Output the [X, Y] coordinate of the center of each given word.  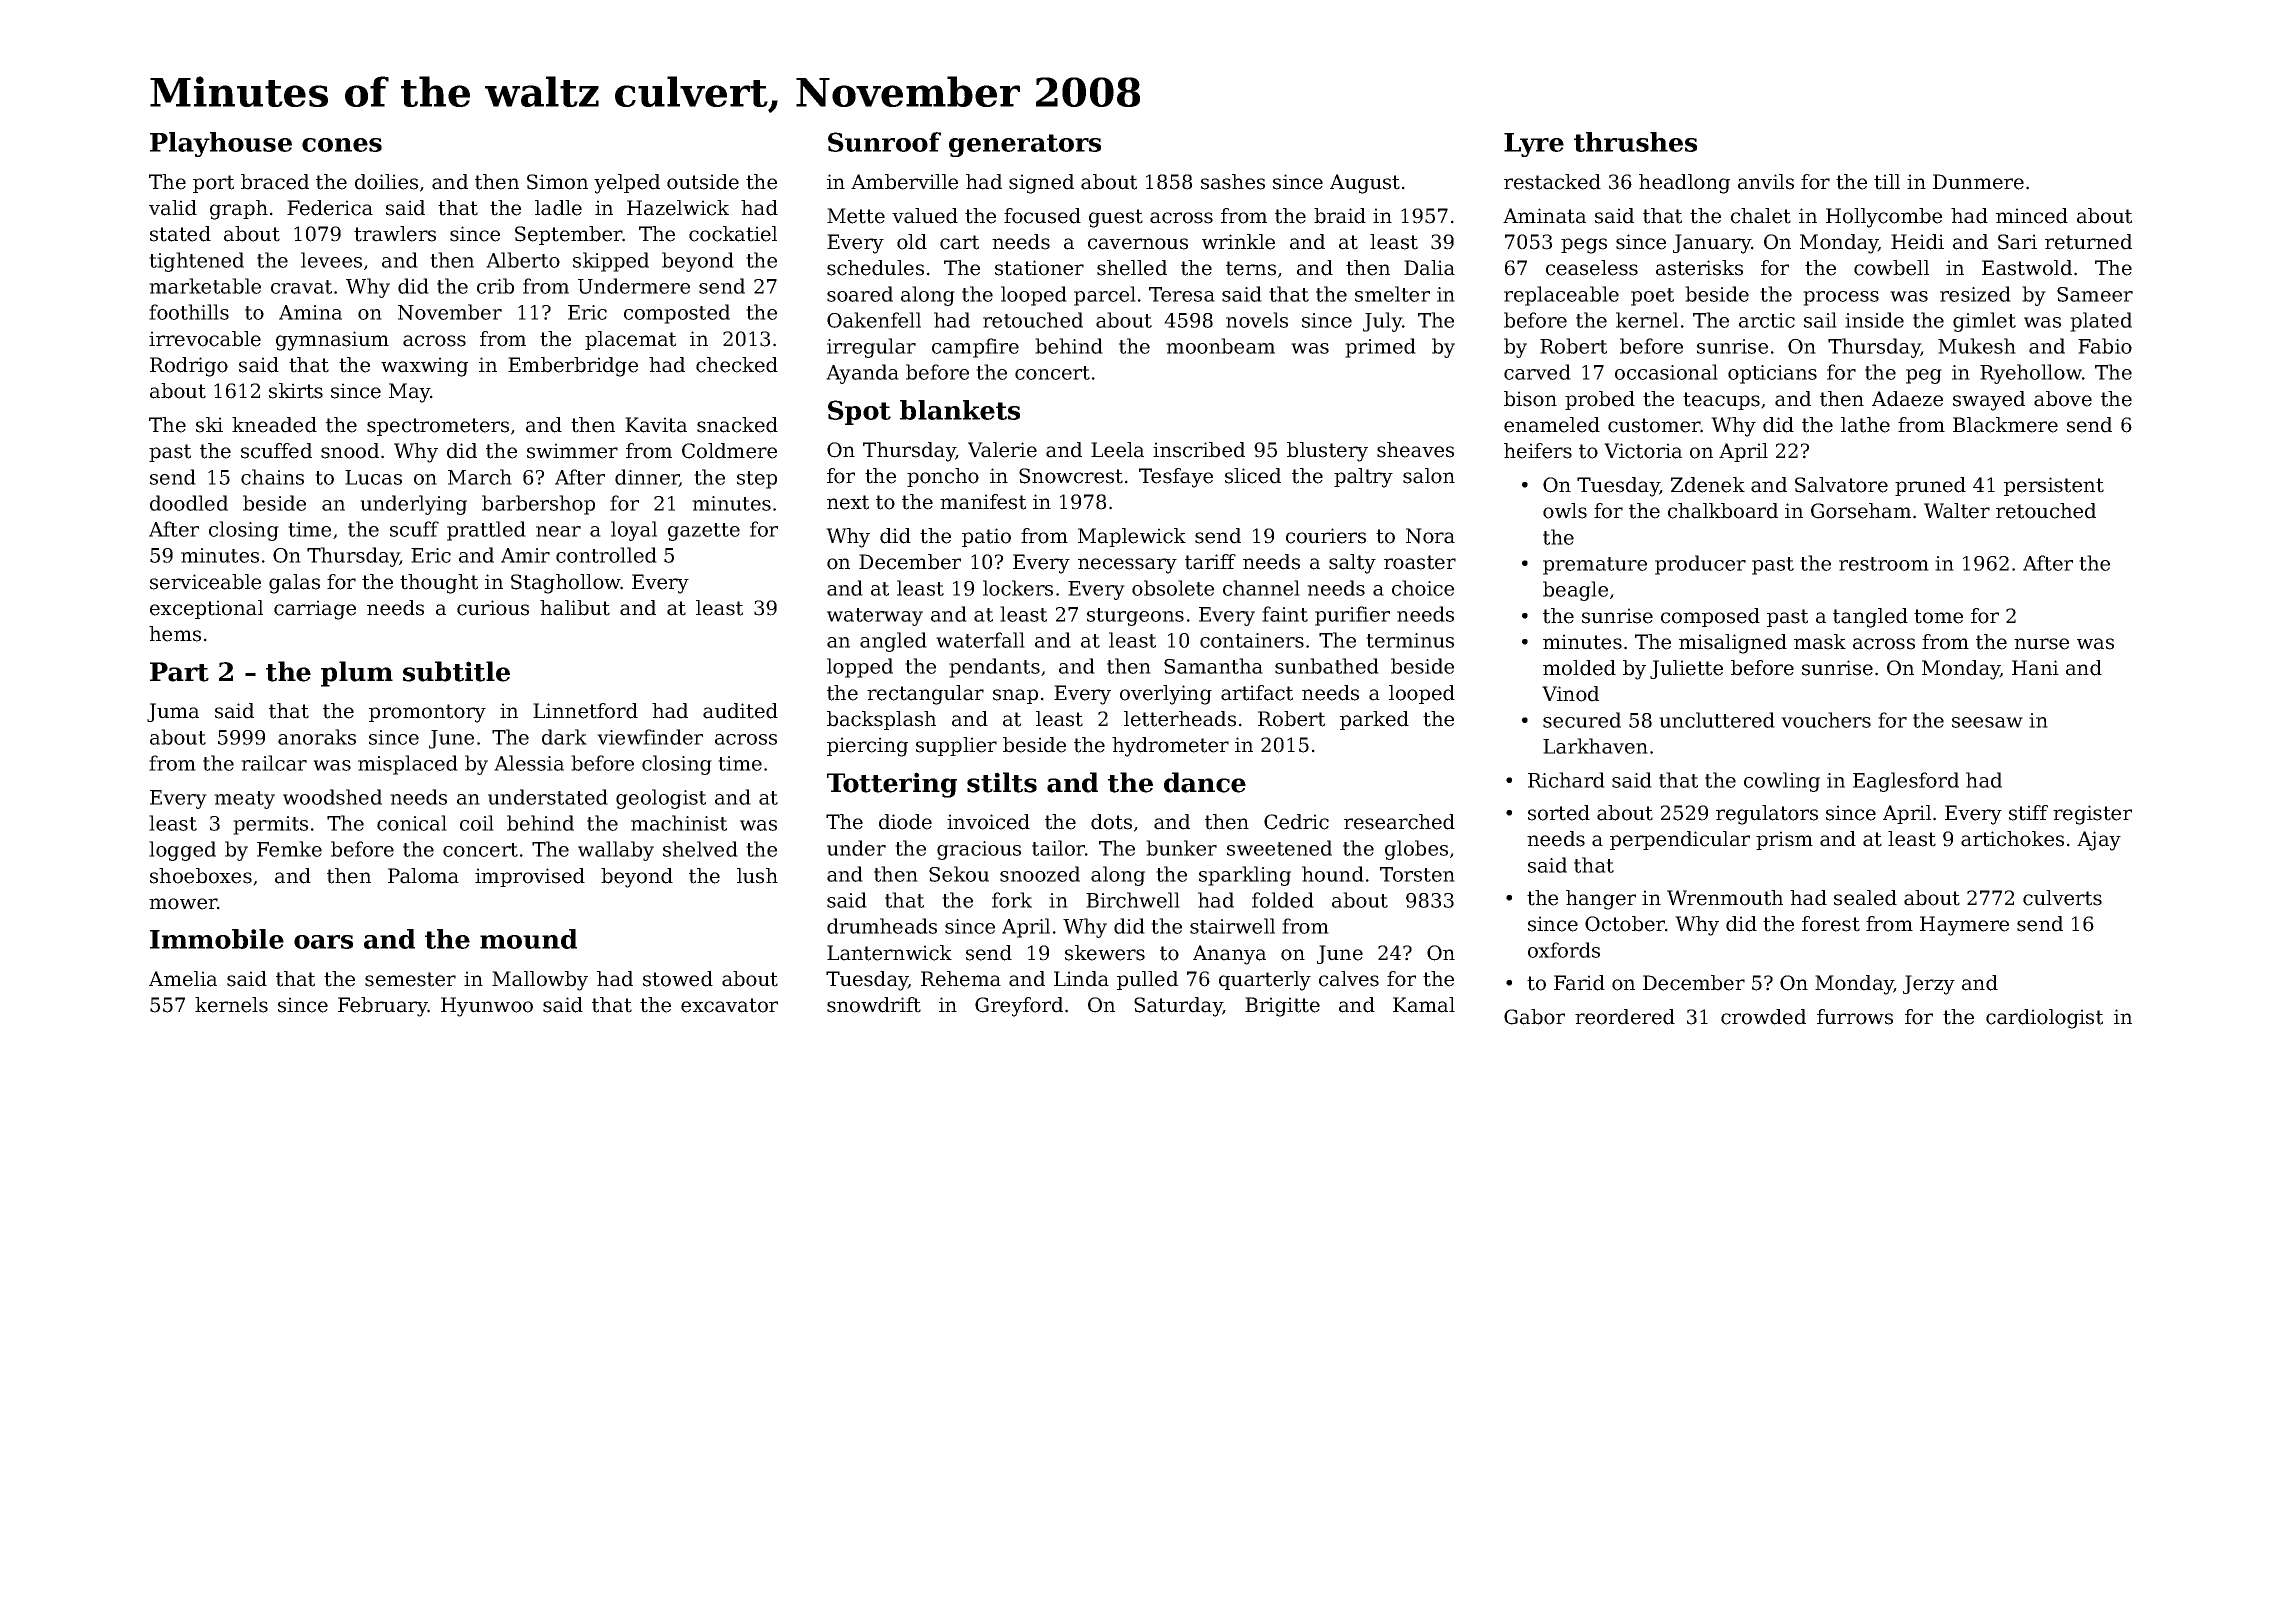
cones [342, 145]
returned [2088, 242]
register [2092, 815]
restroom [1884, 564]
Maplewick [1132, 537]
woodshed [332, 797]
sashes [1233, 182]
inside [1874, 320]
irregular [871, 348]
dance [1205, 782]
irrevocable [205, 339]
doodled [189, 503]
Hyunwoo [487, 1007]
